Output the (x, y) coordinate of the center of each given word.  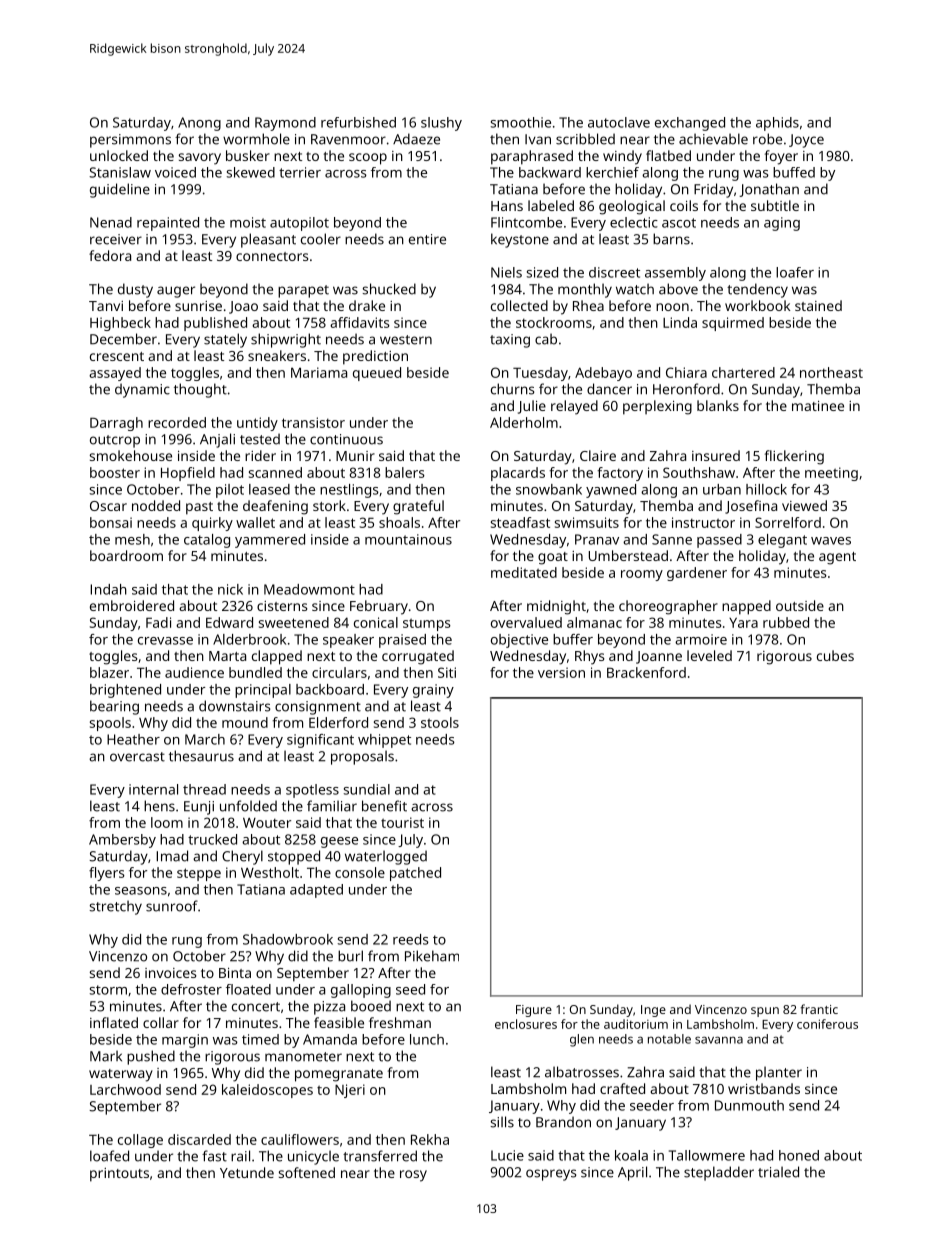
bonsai (111, 522)
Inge (653, 1011)
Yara (743, 622)
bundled (255, 672)
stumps (427, 625)
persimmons (130, 141)
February (379, 607)
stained (818, 305)
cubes (835, 655)
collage (140, 1141)
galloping (361, 991)
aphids (777, 124)
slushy (441, 124)
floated (248, 989)
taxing (510, 341)
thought (200, 390)
